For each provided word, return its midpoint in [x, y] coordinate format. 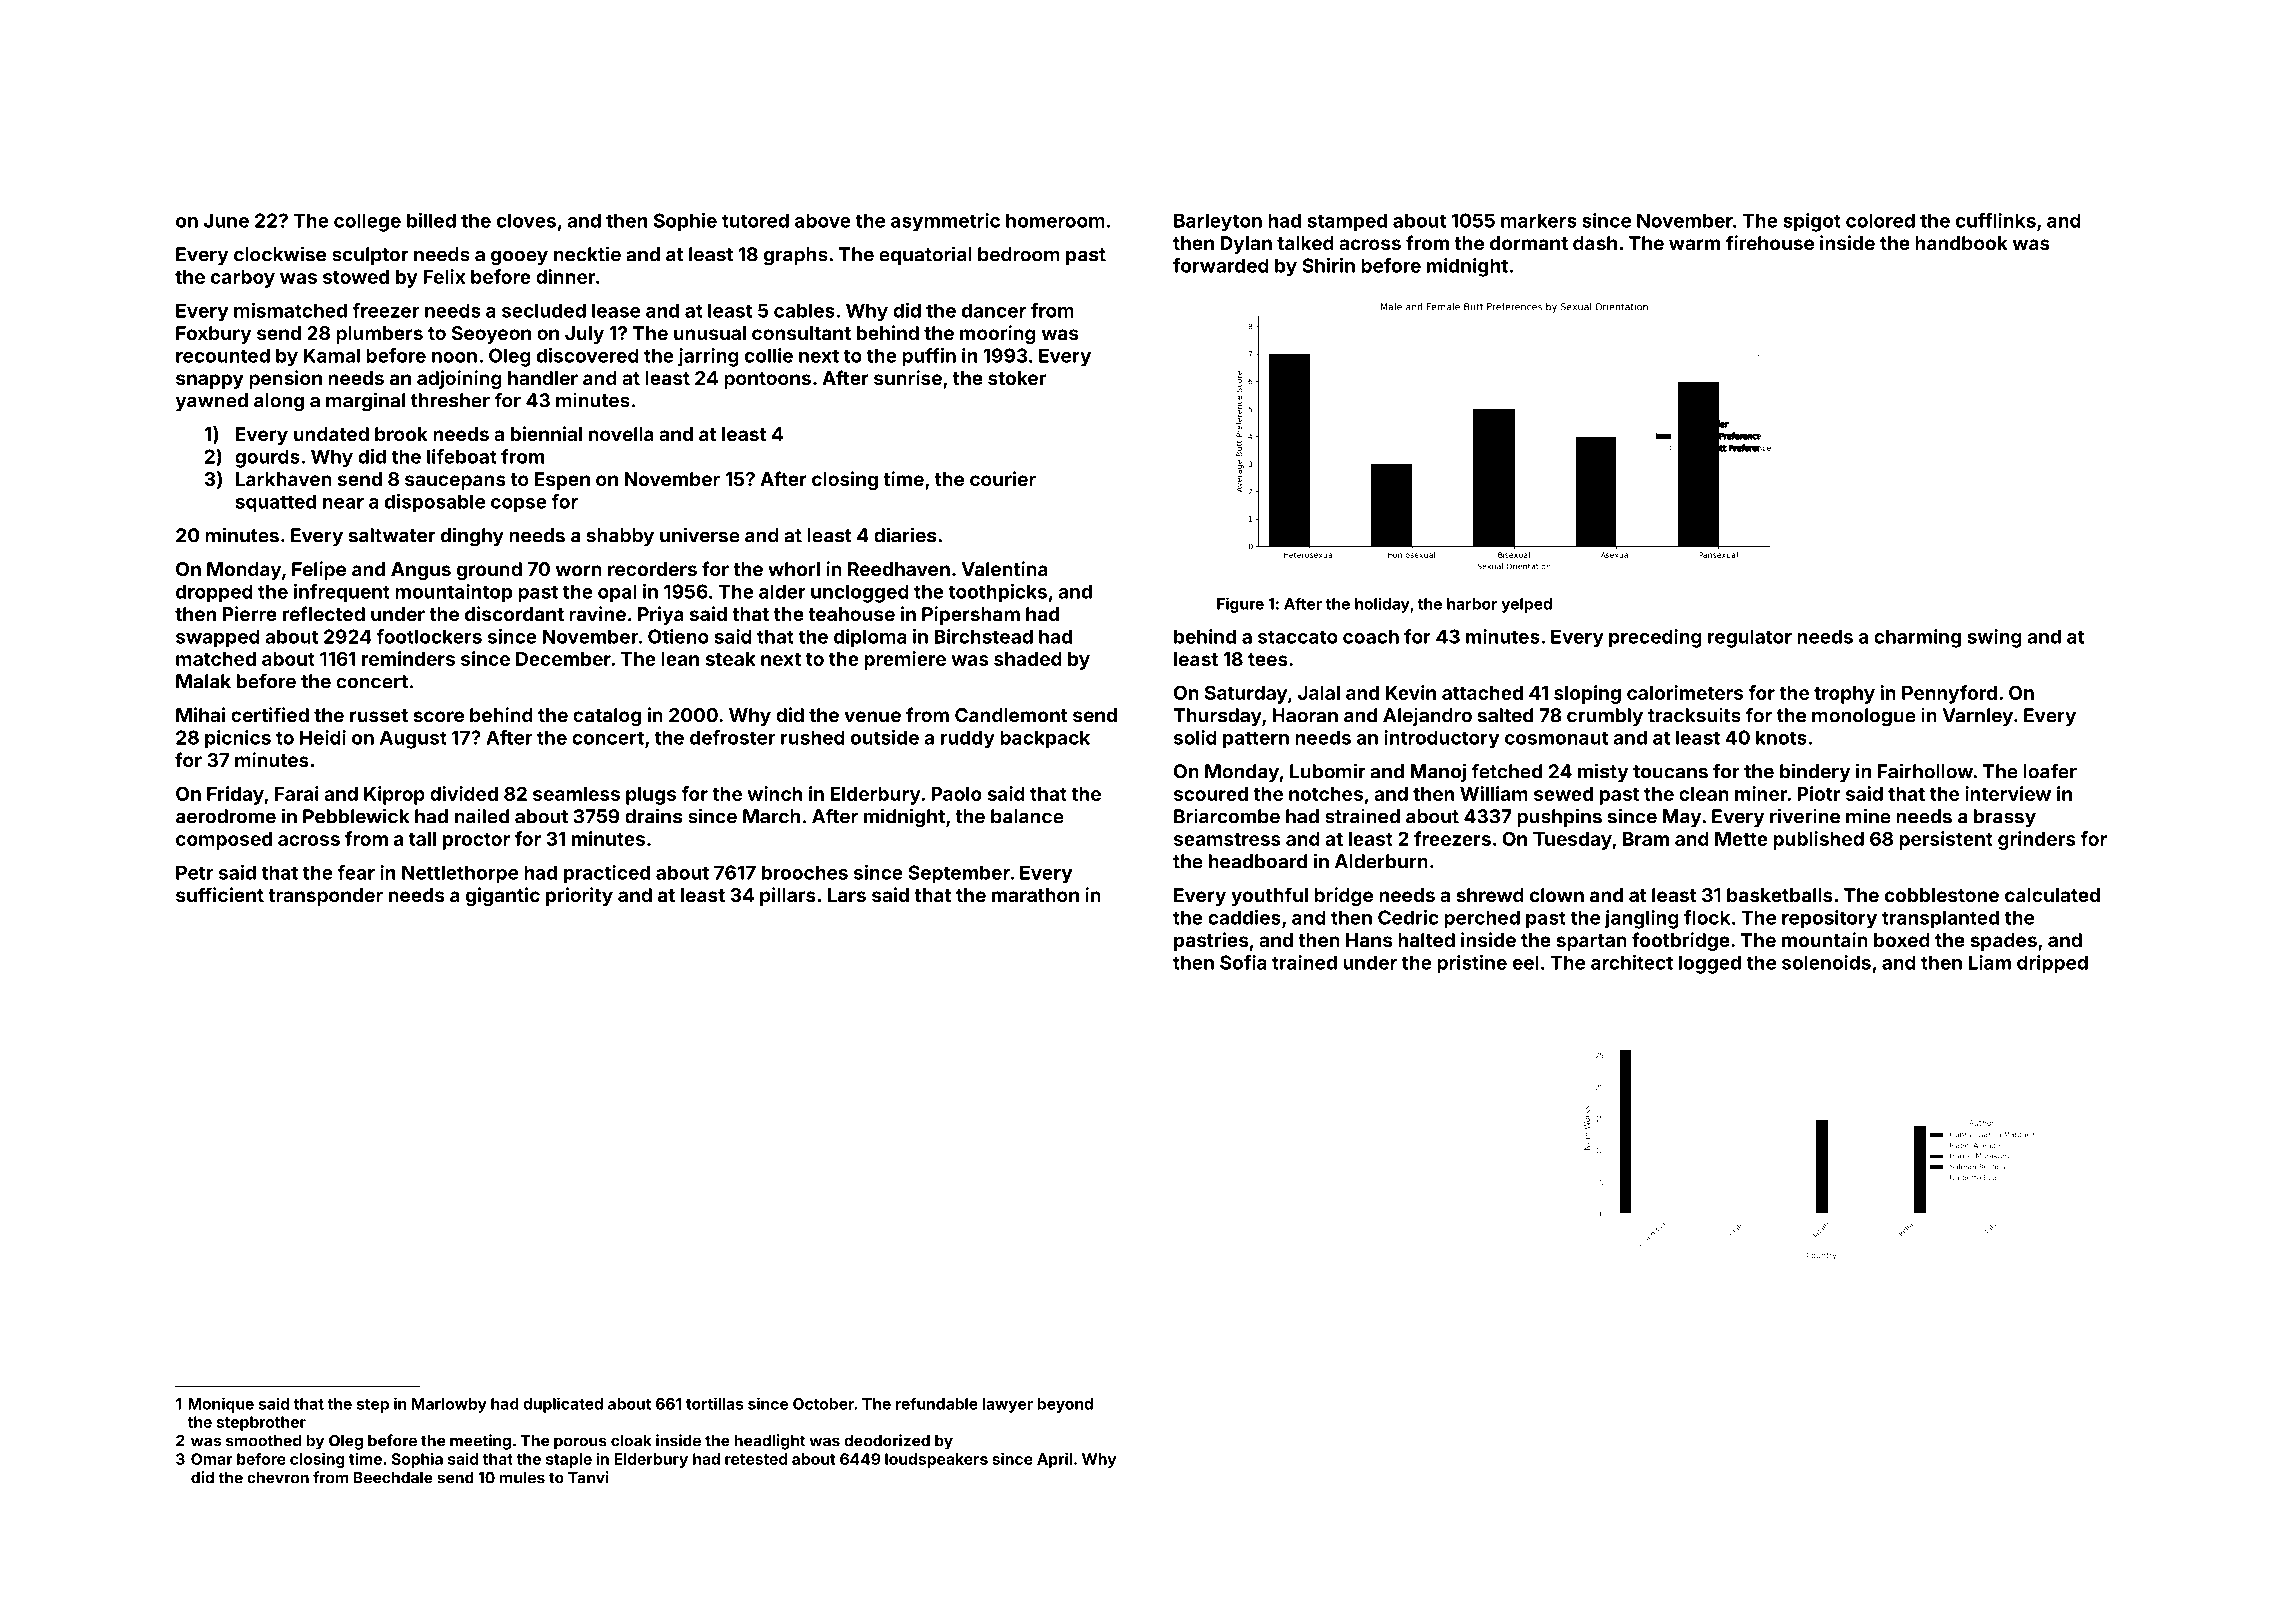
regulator [1750, 638]
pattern [1256, 740]
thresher [450, 400]
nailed [482, 816]
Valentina [1004, 568]
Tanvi [588, 1477]
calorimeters [1685, 692]
